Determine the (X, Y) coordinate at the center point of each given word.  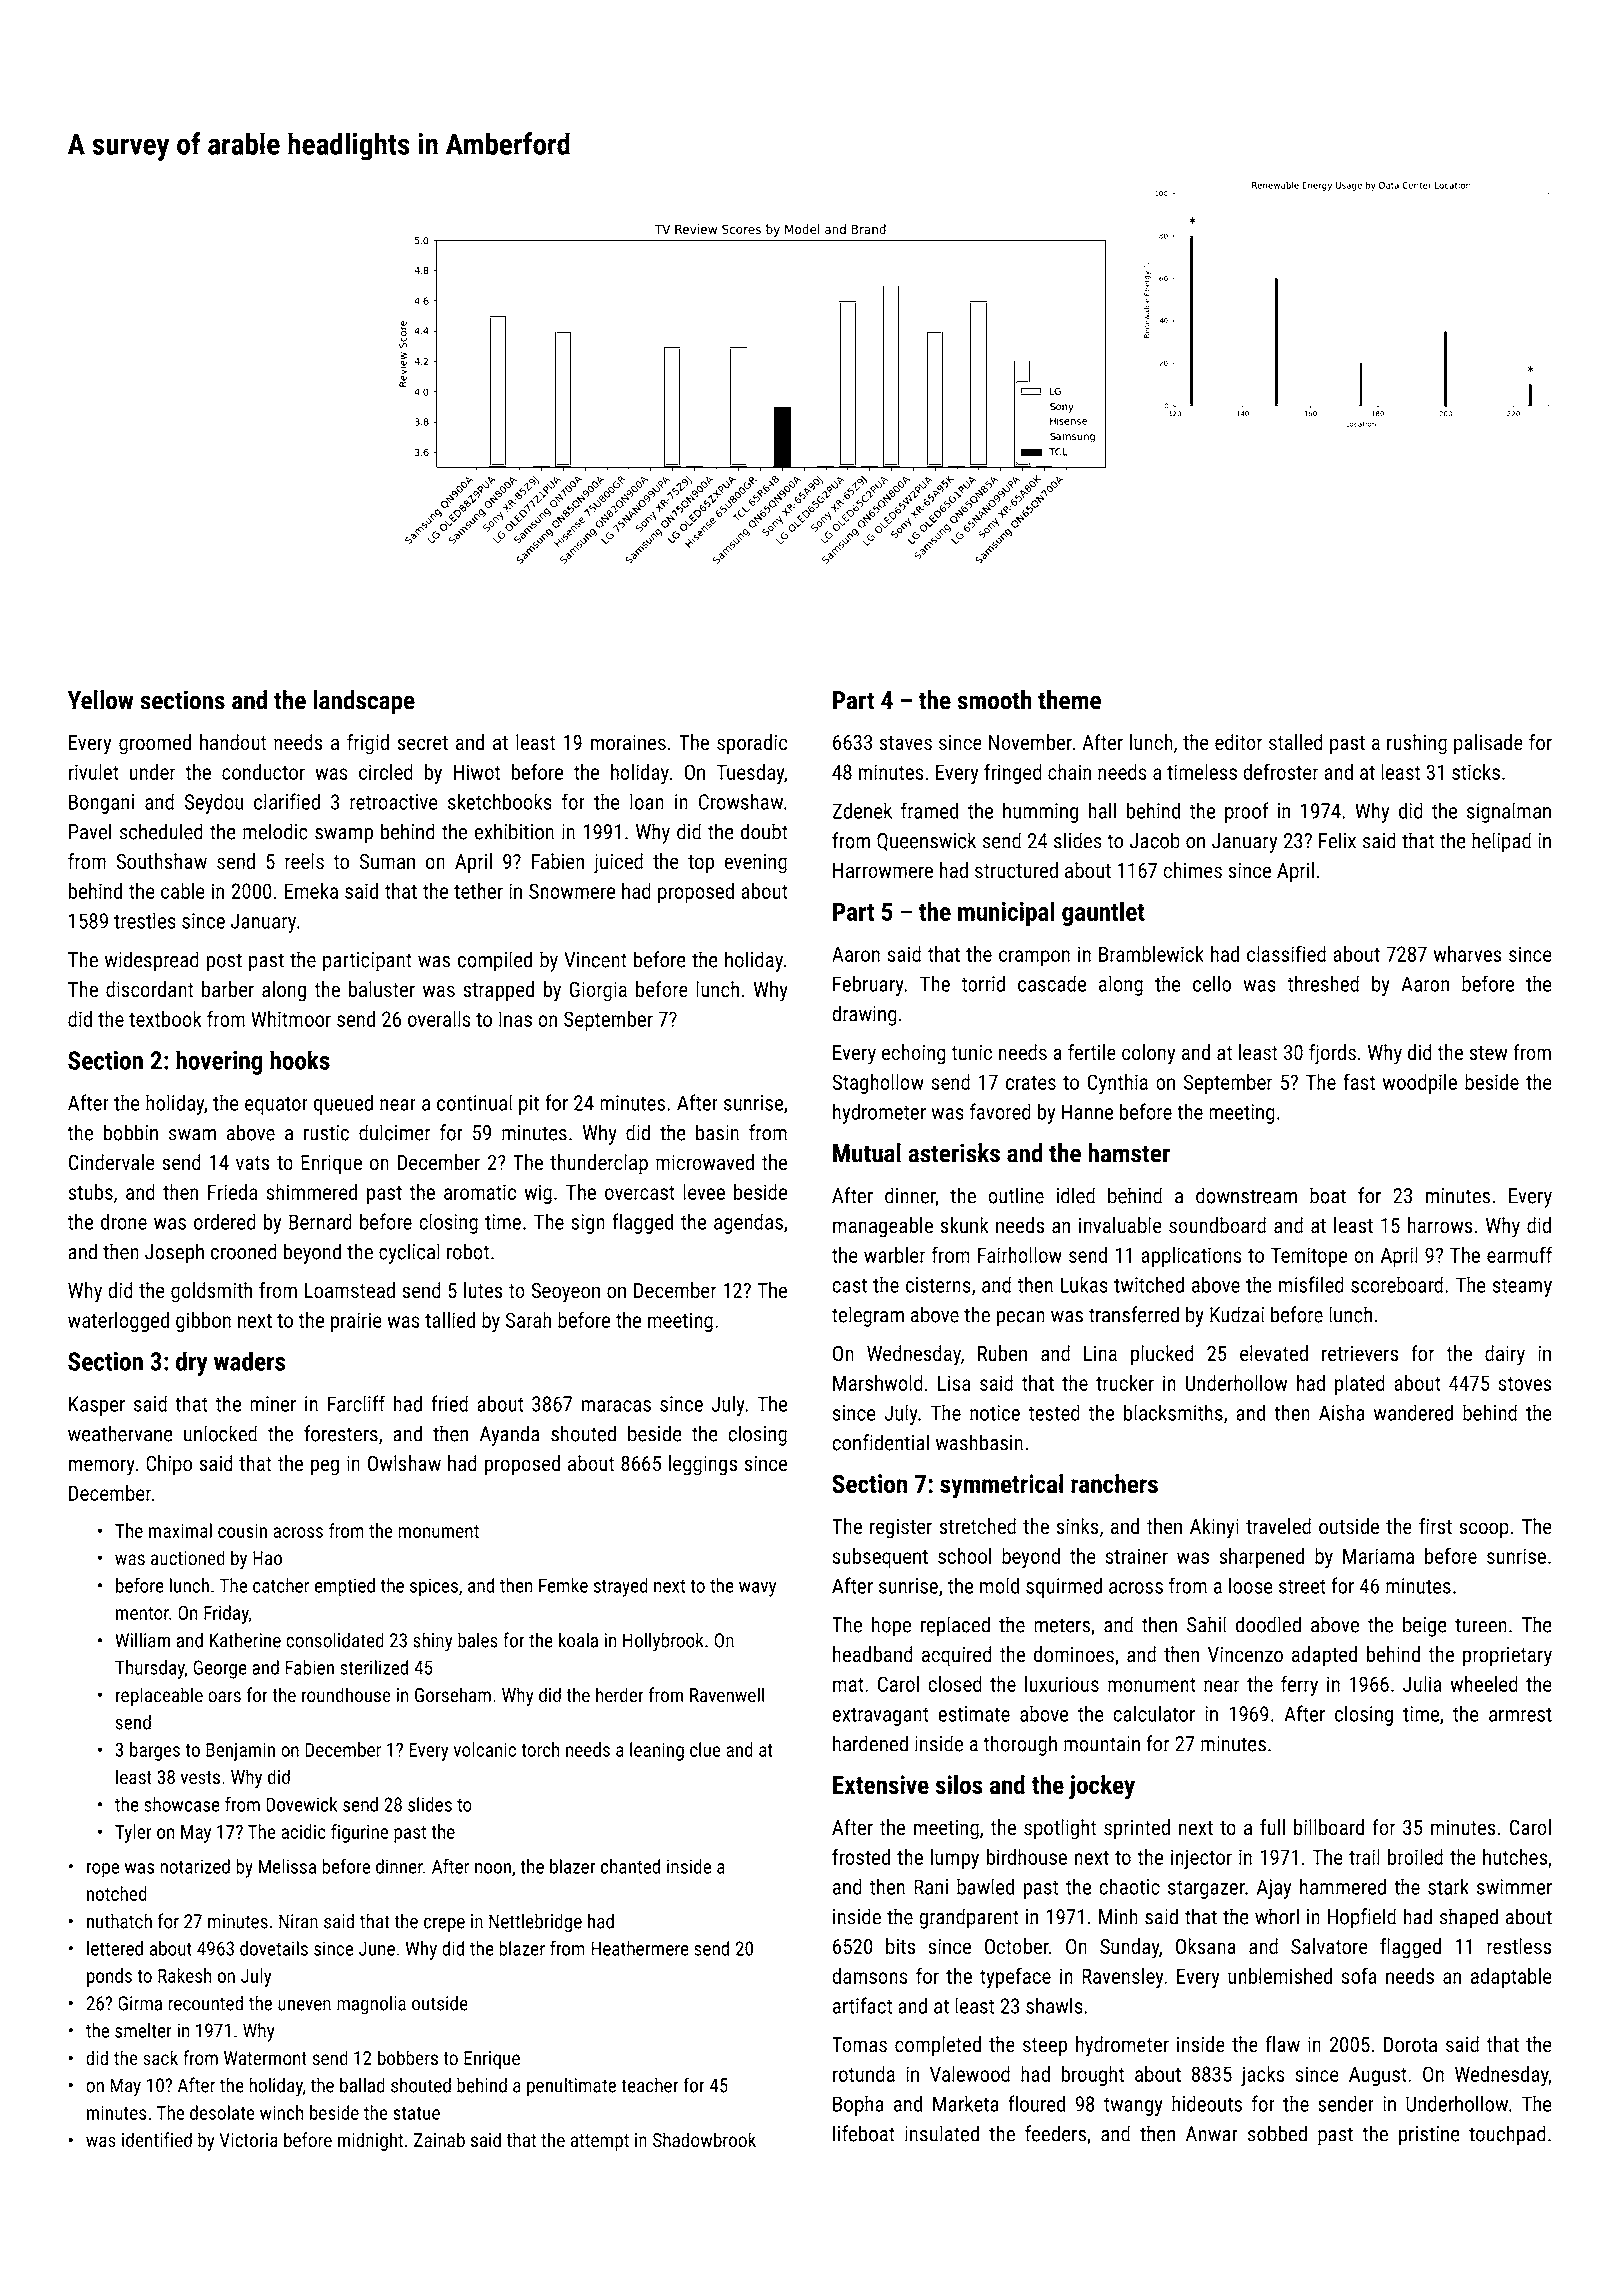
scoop (1484, 1530)
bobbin (130, 1132)
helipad (1501, 842)
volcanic (485, 1749)
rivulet (93, 772)
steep (1045, 2047)
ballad (362, 2085)
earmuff (1519, 1255)
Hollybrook (663, 1642)
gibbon (203, 1322)
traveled (1278, 1526)
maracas (616, 1406)
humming (1040, 812)
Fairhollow (1020, 1255)
